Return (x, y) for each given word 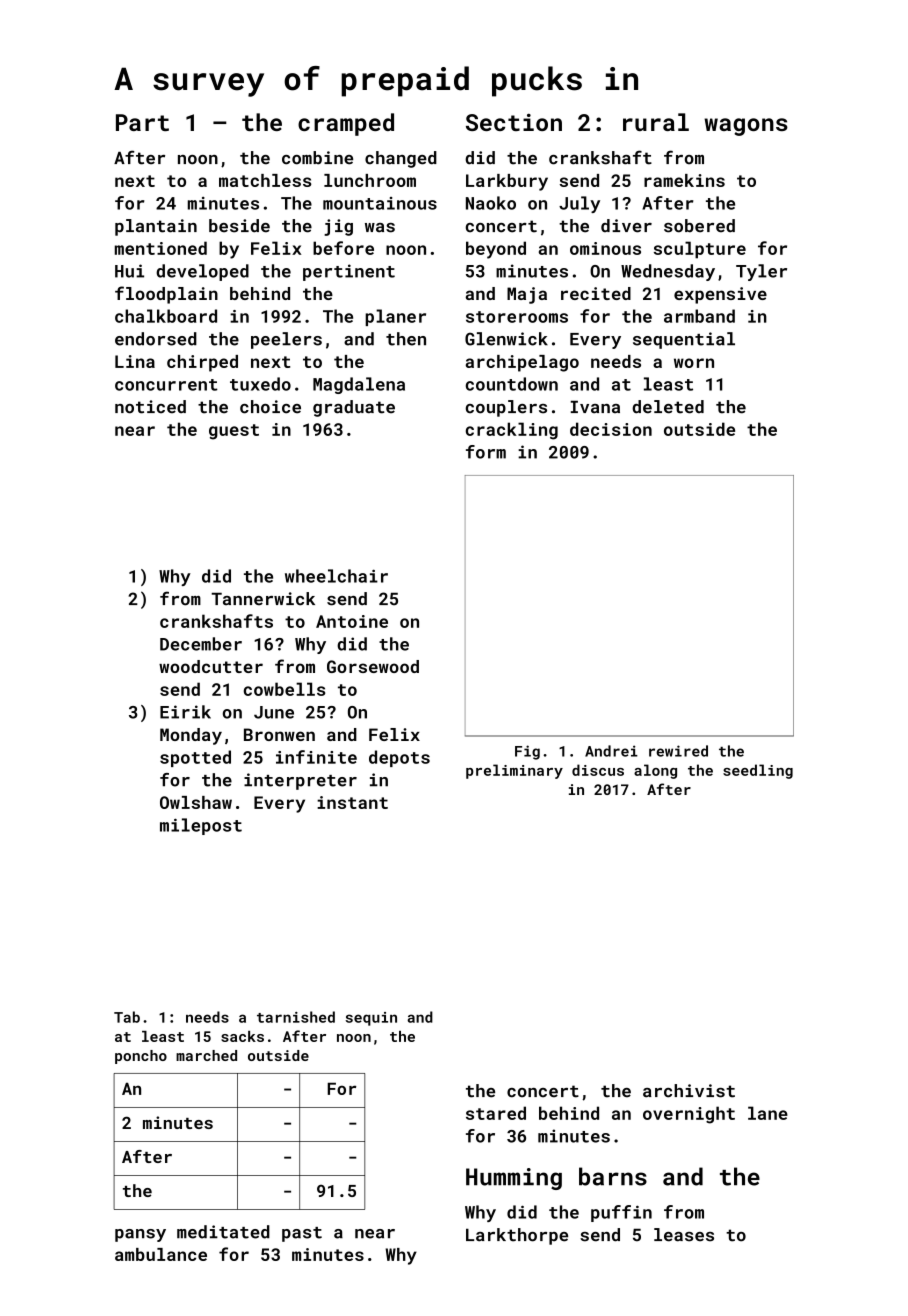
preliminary (514, 771)
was (380, 228)
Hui (129, 271)
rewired (678, 751)
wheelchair (336, 576)
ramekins (684, 180)
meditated (223, 1232)
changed (401, 159)
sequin (371, 1019)
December (201, 644)
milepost (201, 826)
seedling (758, 771)
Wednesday (668, 272)
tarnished (296, 1017)
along (655, 771)
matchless (265, 180)
